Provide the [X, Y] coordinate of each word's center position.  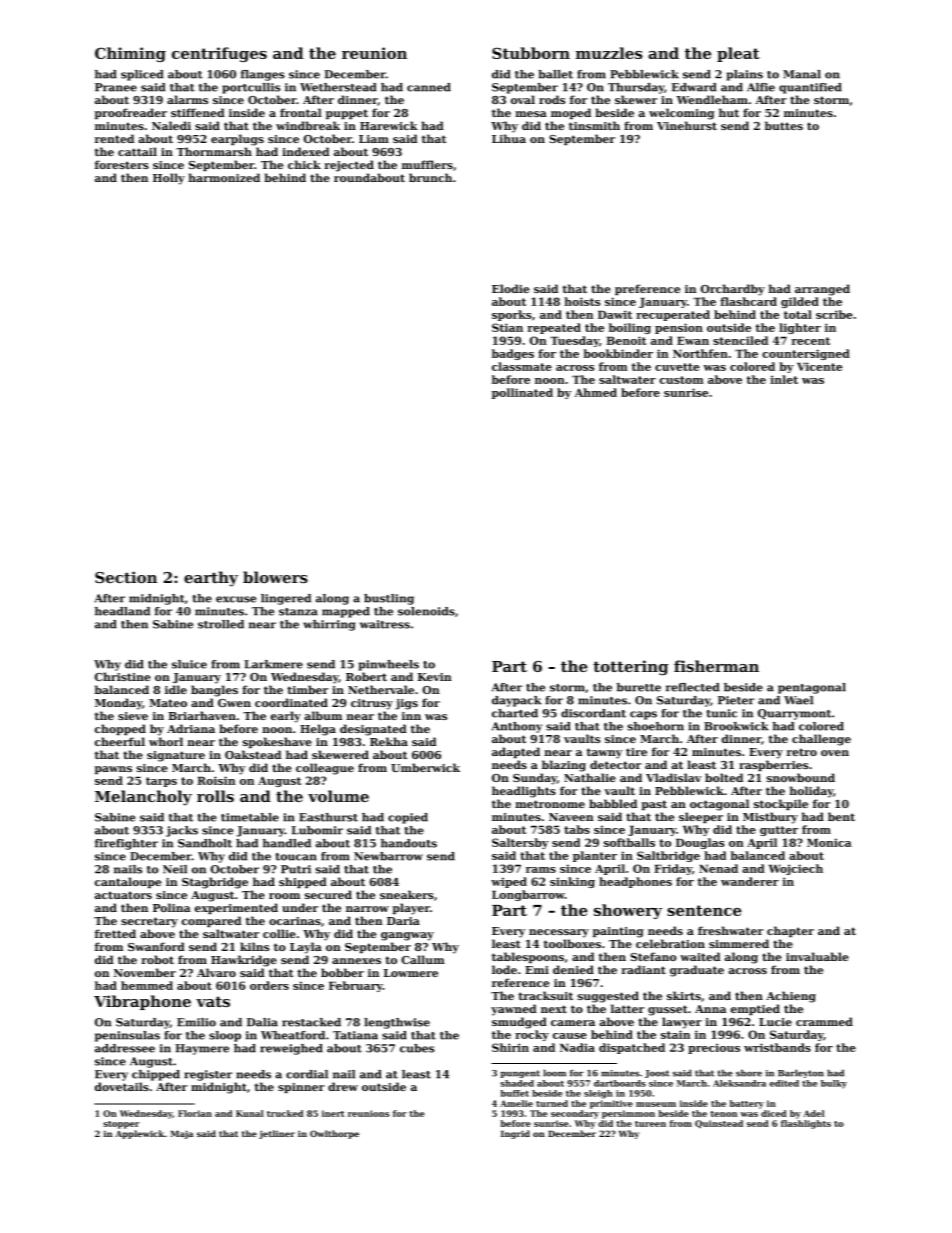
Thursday [636, 88]
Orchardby [733, 290]
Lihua [509, 138]
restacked [311, 1022]
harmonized [224, 177]
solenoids [426, 611]
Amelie [516, 1103]
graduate [697, 971]
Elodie [510, 288]
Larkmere [273, 664]
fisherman [716, 666]
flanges [263, 75]
